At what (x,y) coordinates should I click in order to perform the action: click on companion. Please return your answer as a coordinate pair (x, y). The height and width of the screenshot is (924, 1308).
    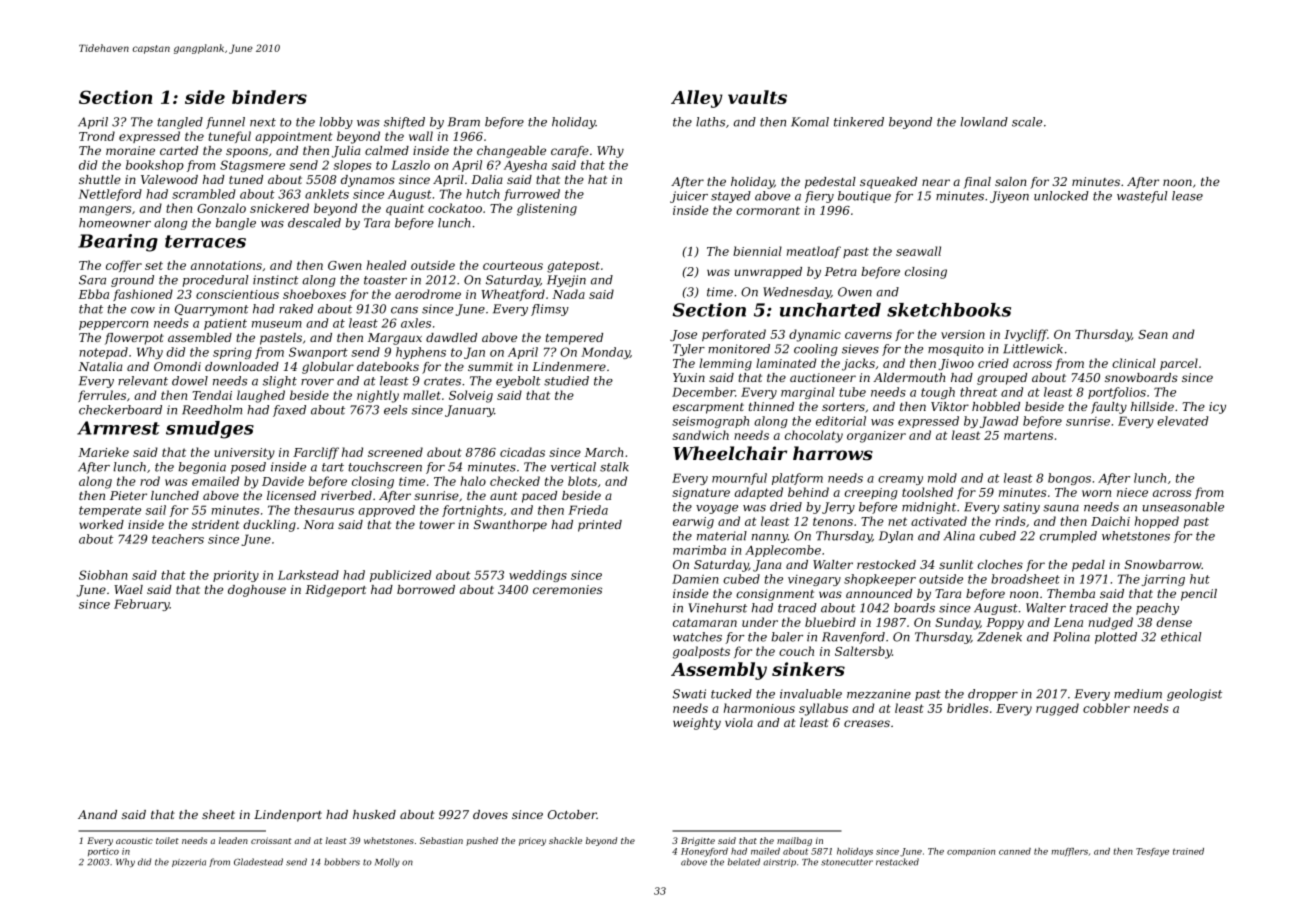
    Looking at the image, I should click on (971, 852).
